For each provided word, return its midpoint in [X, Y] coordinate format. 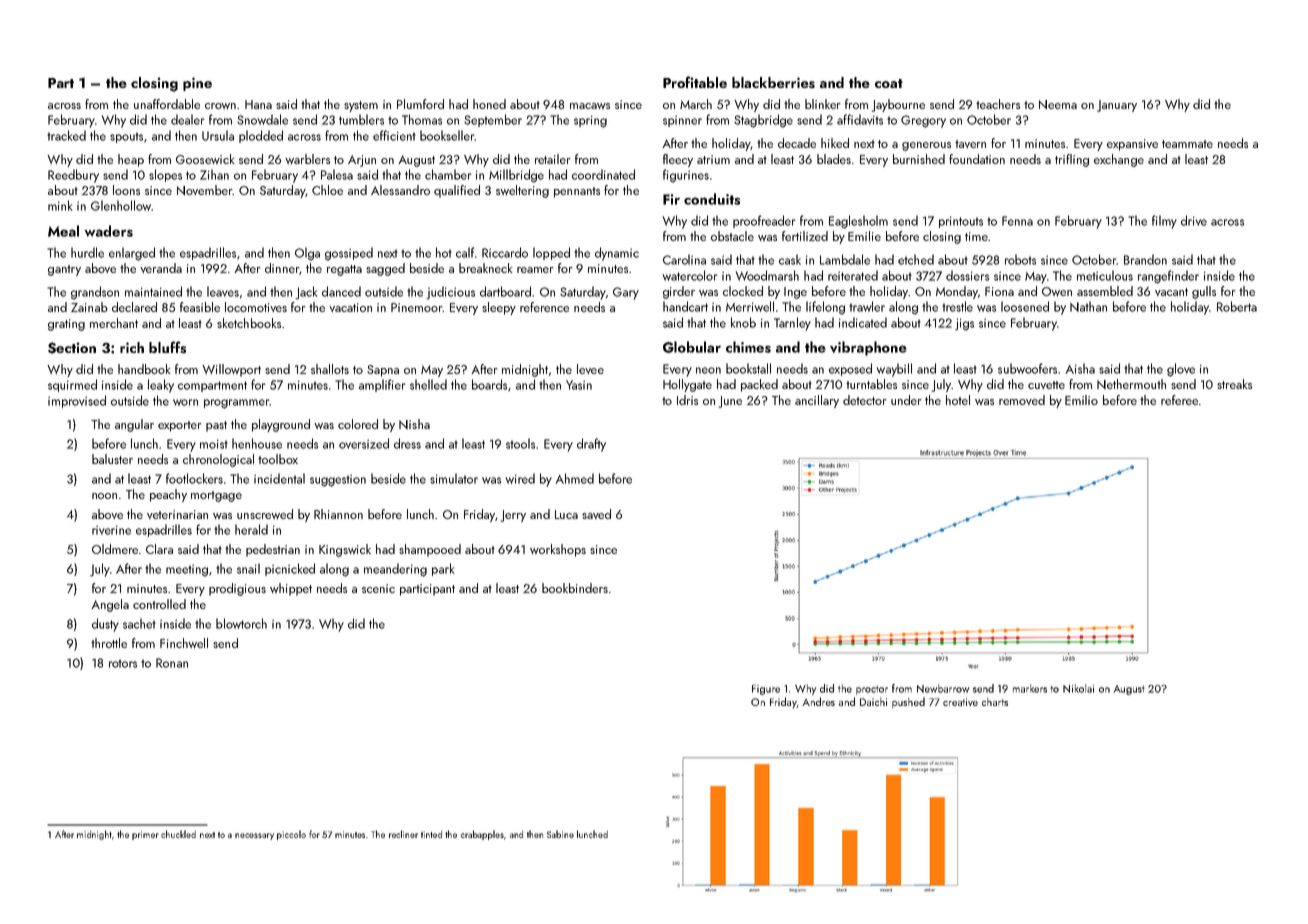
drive [1194, 220]
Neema [1058, 104]
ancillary [817, 401]
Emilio [1081, 400]
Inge [795, 293]
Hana [258, 104]
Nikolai [1078, 688]
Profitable [695, 82]
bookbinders [575, 588]
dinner [282, 268]
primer [145, 835]
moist [214, 444]
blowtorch [241, 623]
